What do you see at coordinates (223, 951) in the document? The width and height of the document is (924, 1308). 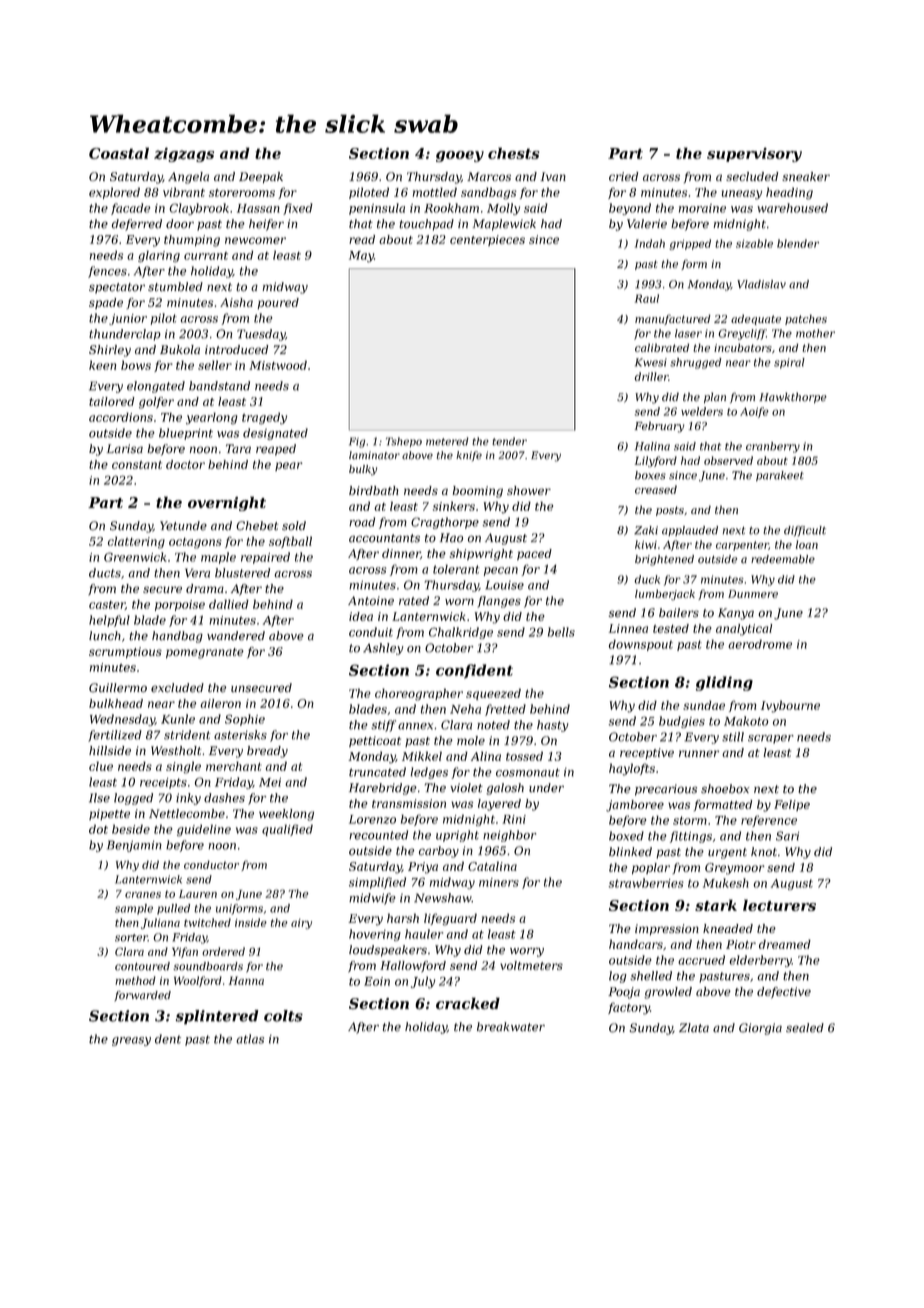 I see `ordered` at bounding box center [223, 951].
